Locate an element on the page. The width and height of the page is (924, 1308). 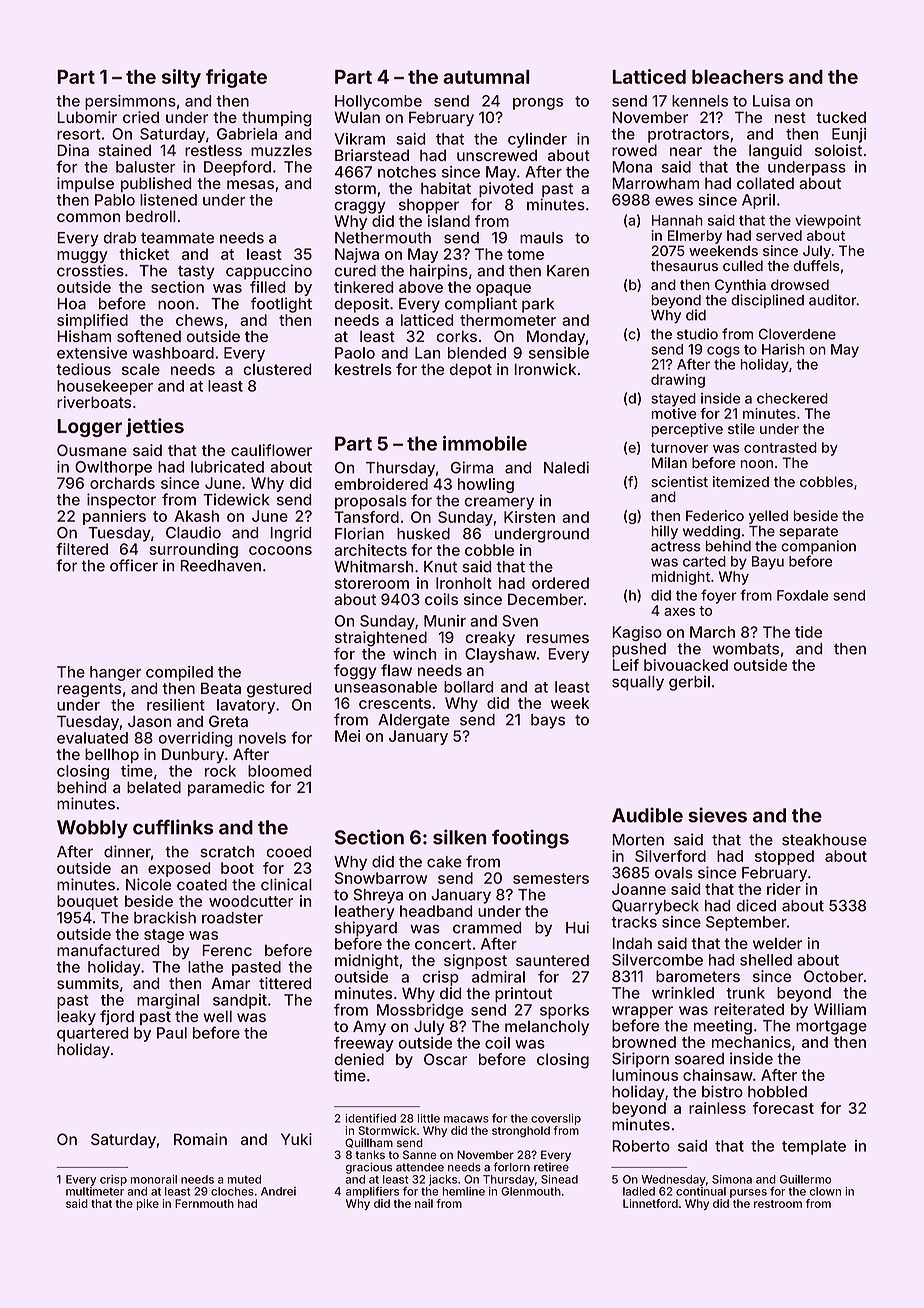
storeroom is located at coordinates (372, 583).
